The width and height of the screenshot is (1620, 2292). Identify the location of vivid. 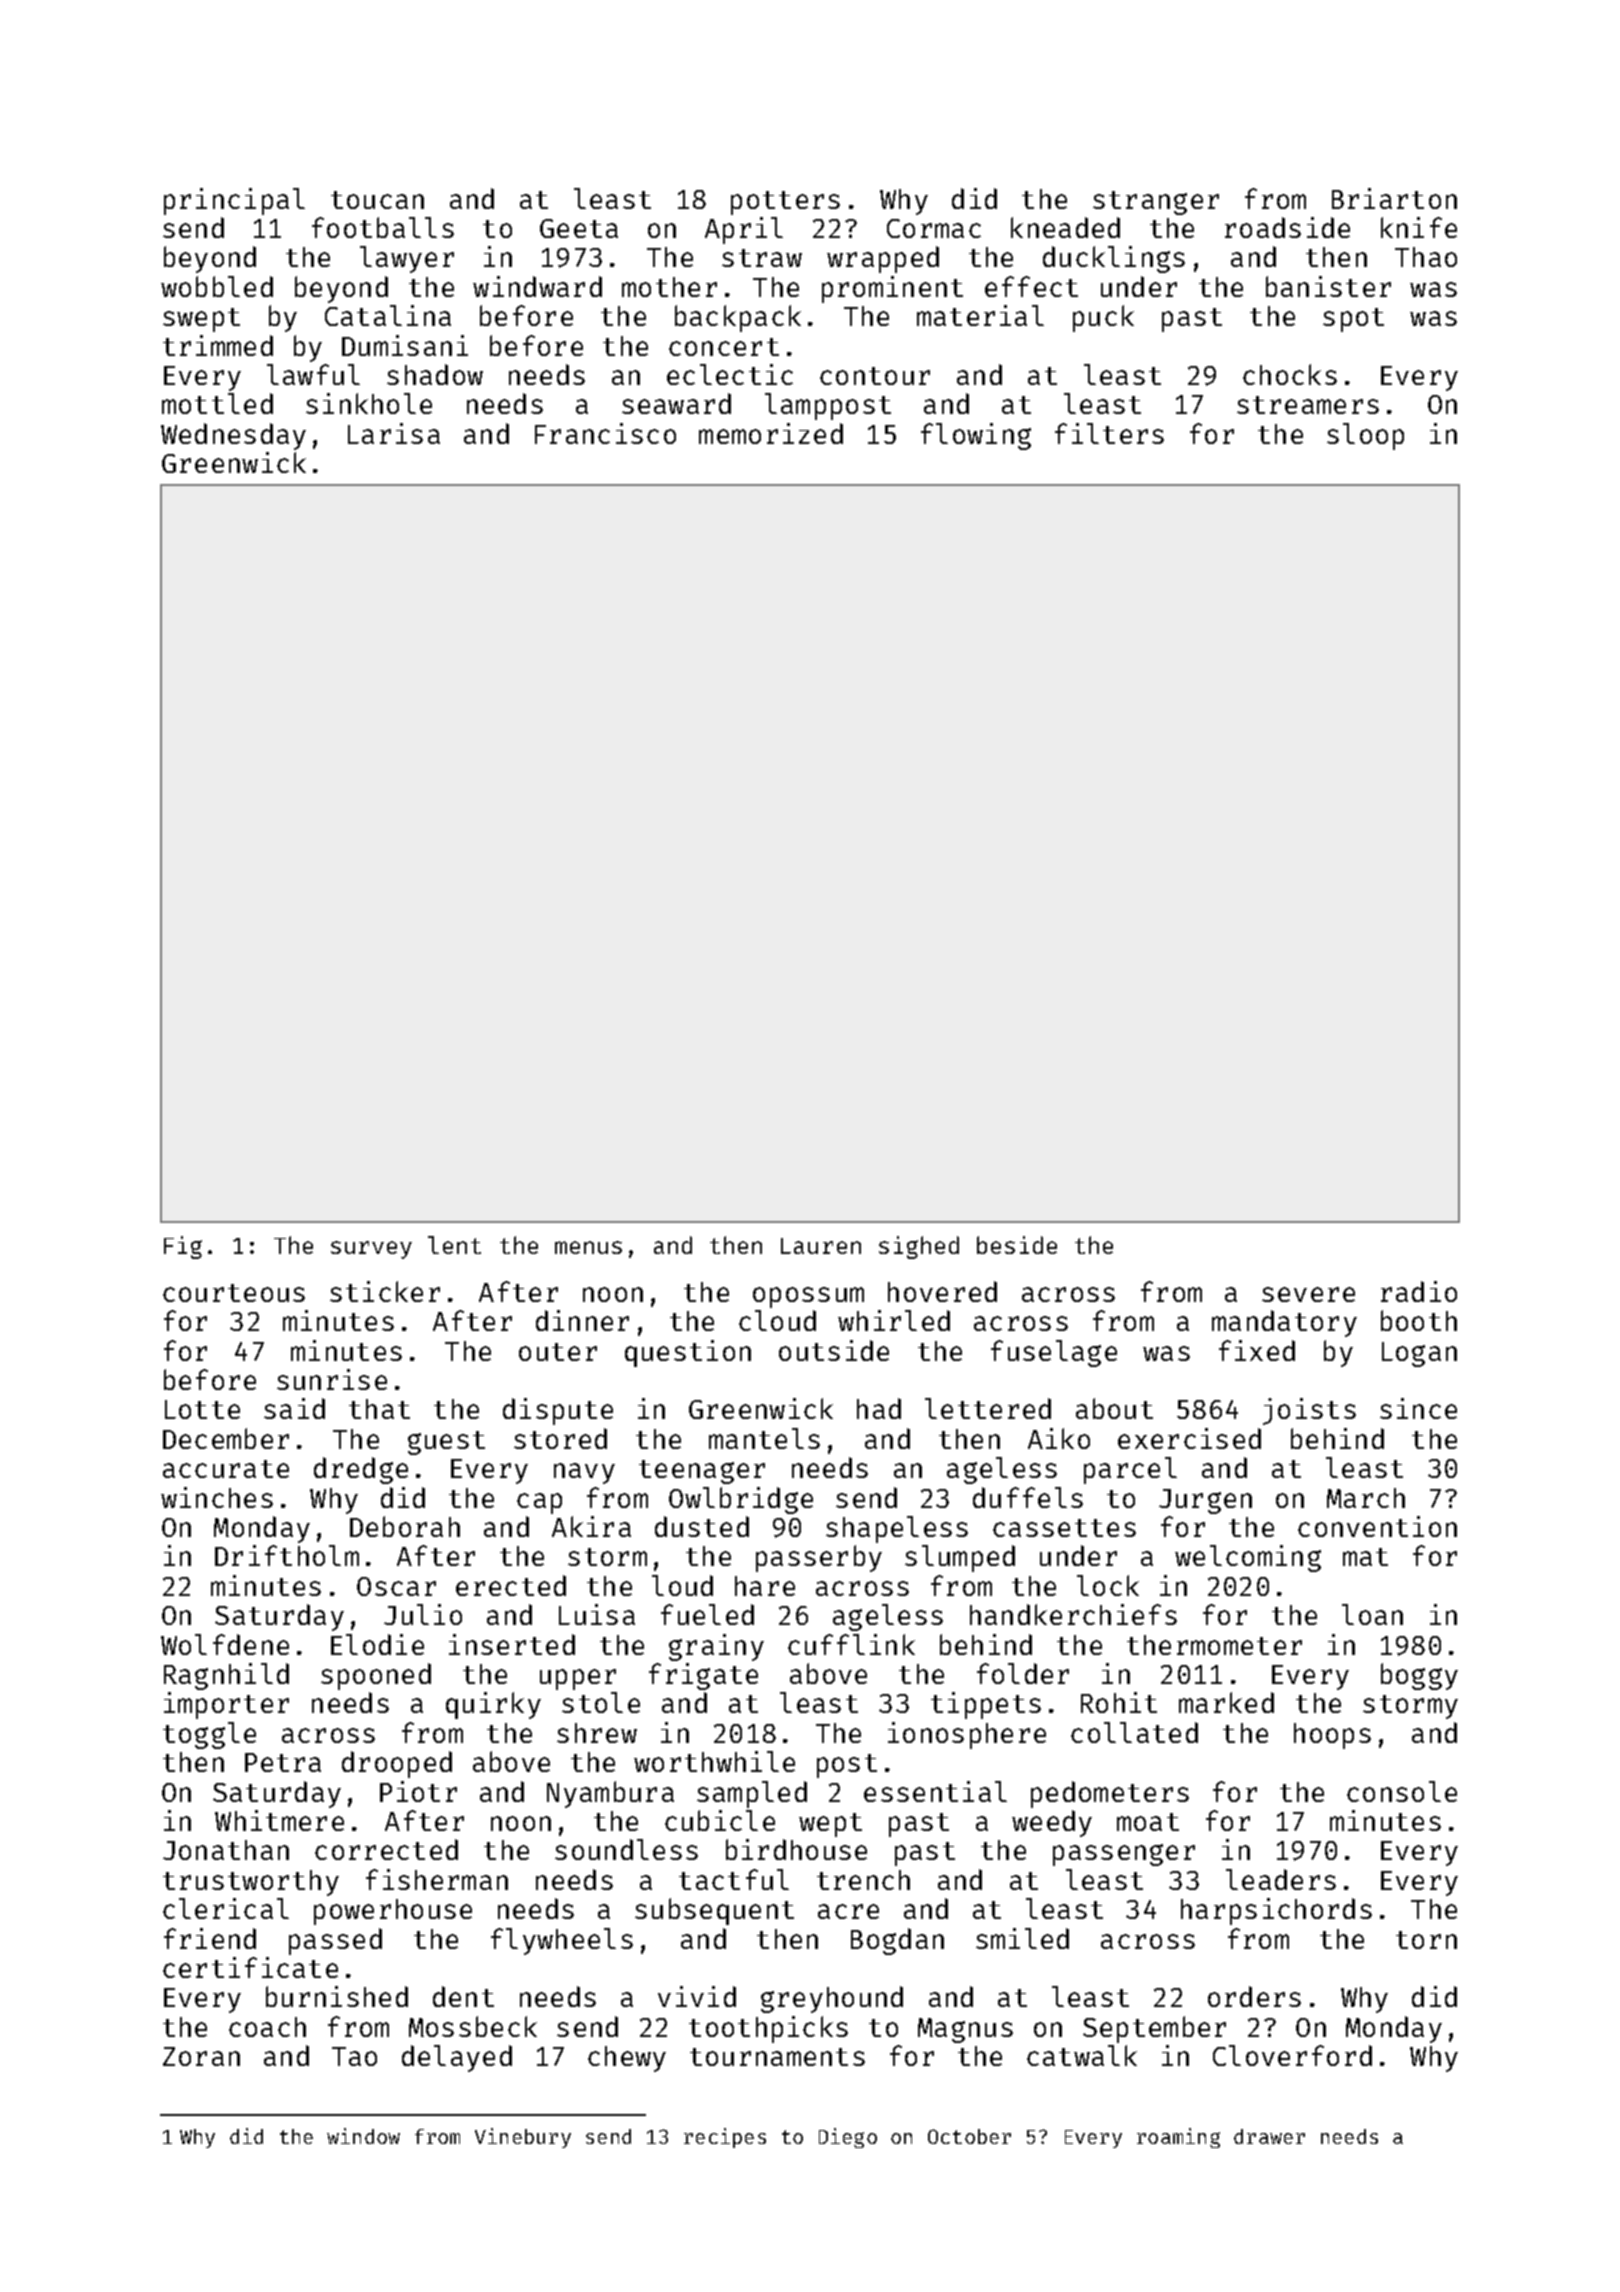
(697, 1996).
